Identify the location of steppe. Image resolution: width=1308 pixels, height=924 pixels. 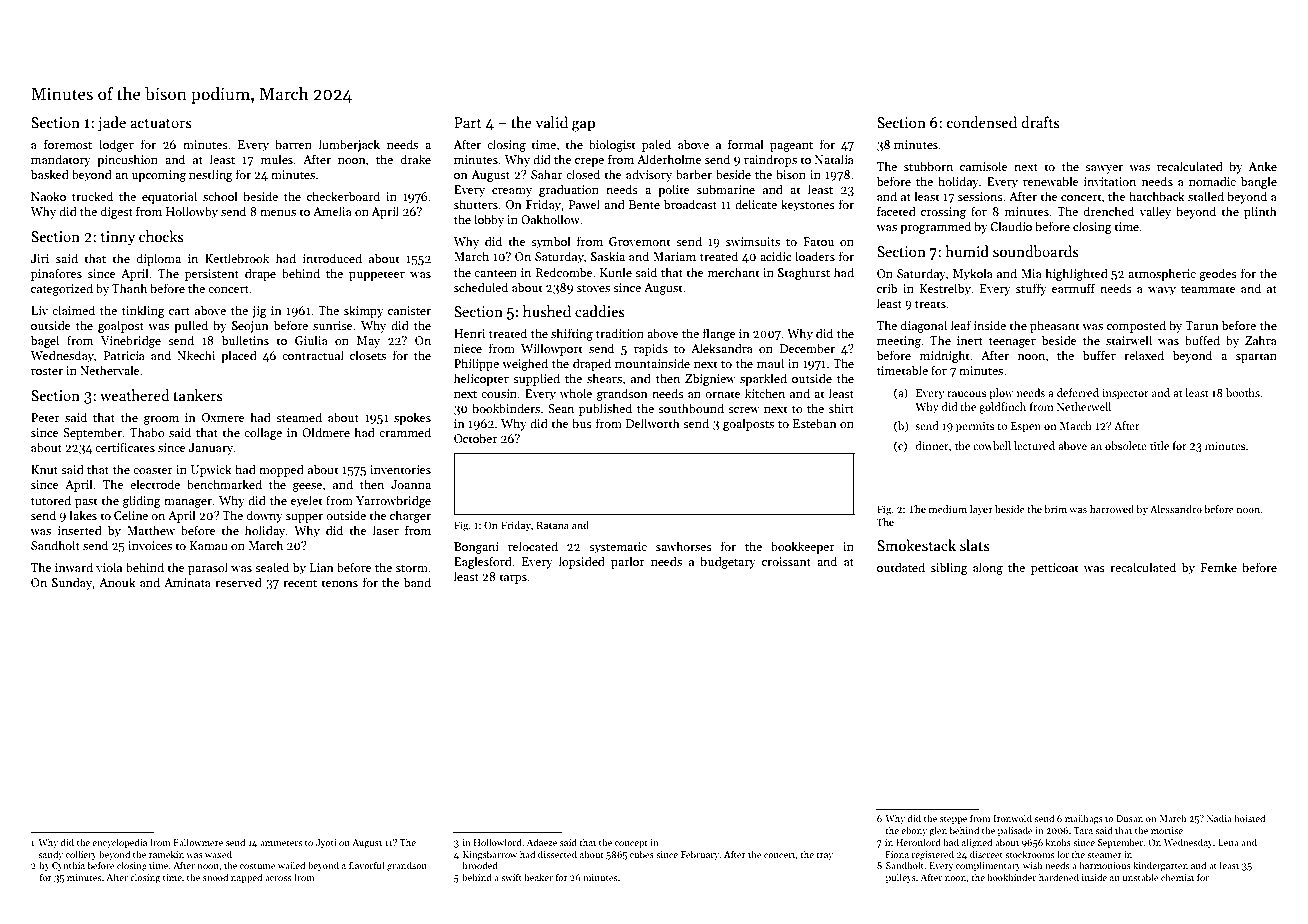
(953, 820).
